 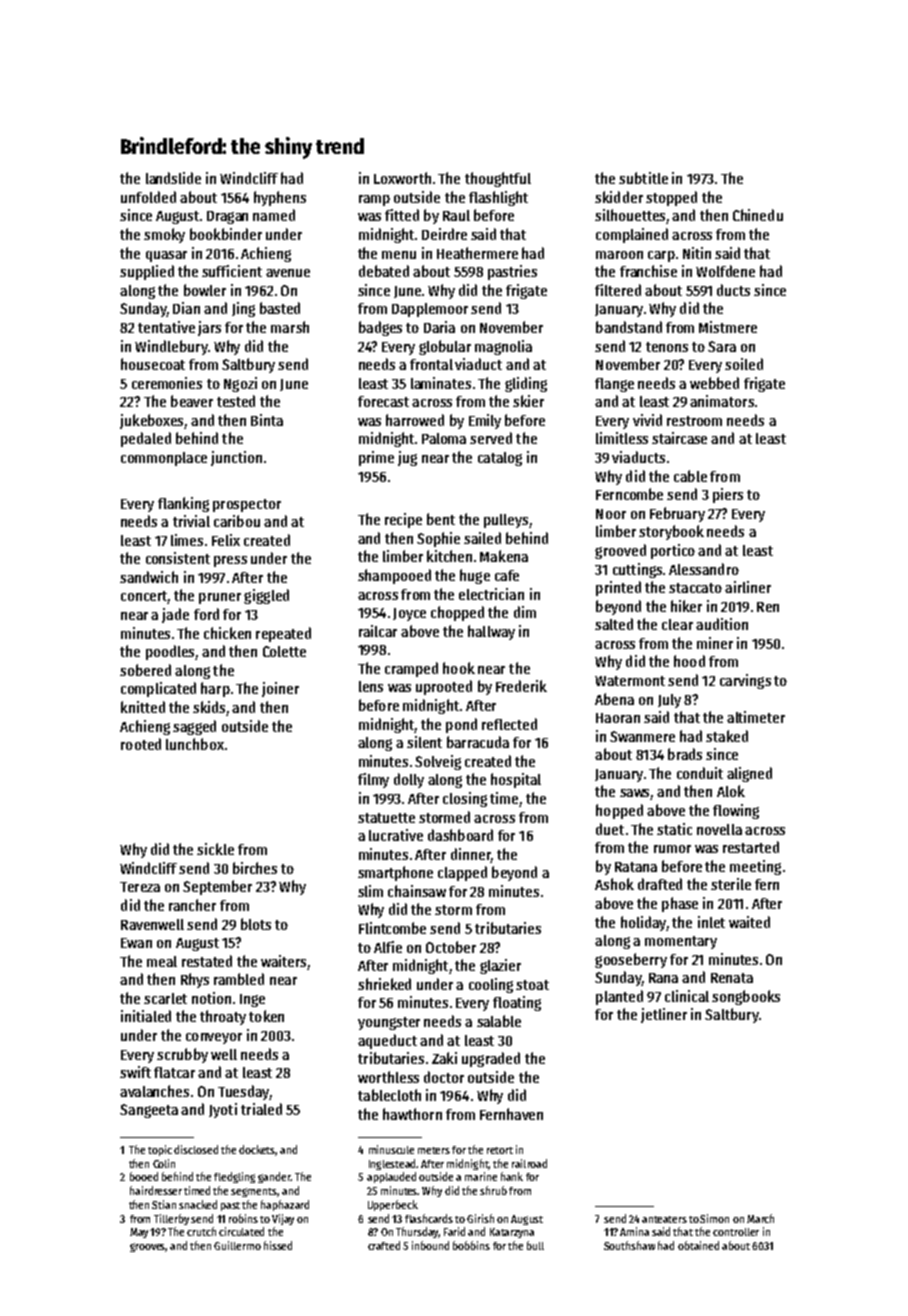 I want to click on shampooed, so click(x=394, y=576).
